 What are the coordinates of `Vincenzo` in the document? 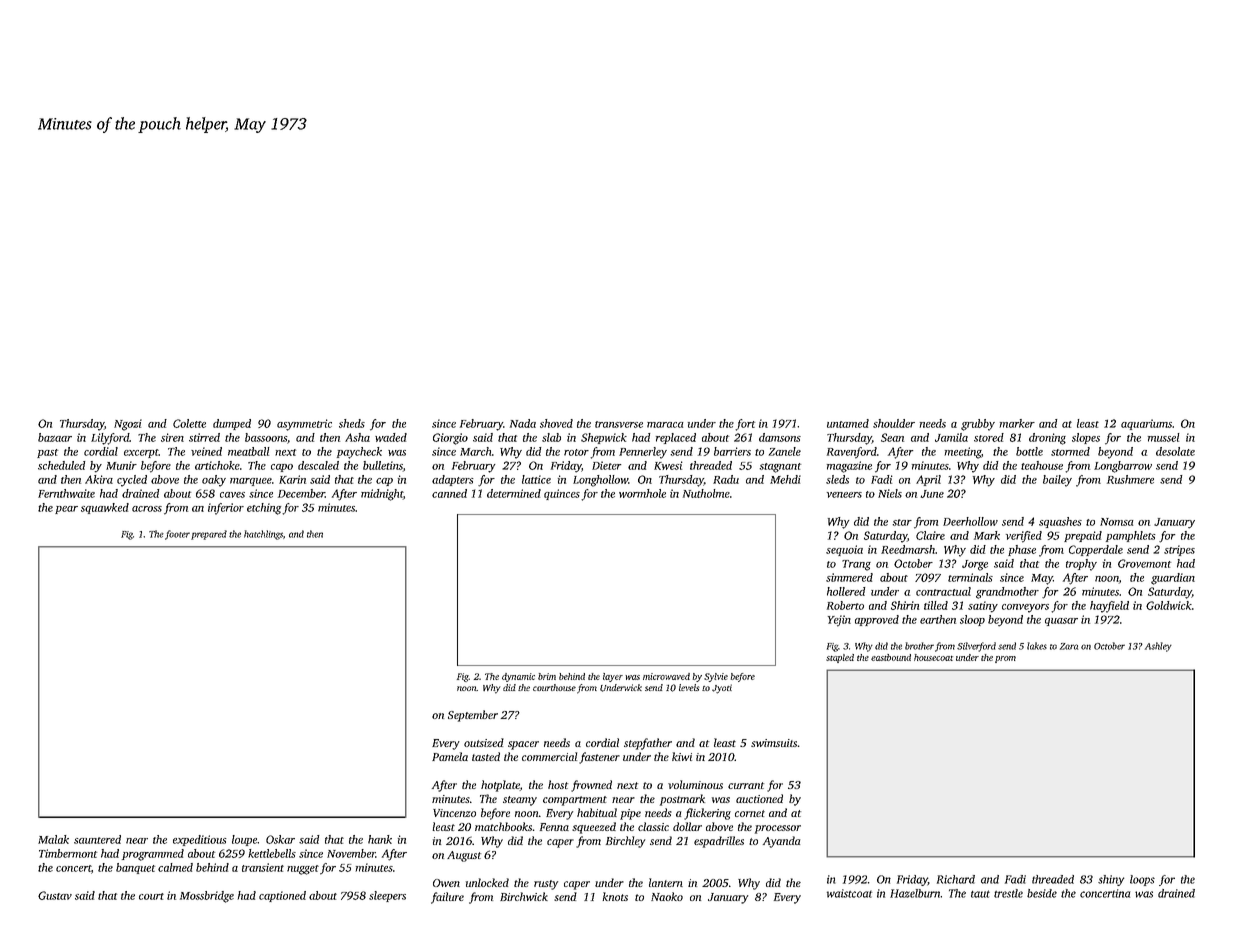 It's located at (454, 813).
